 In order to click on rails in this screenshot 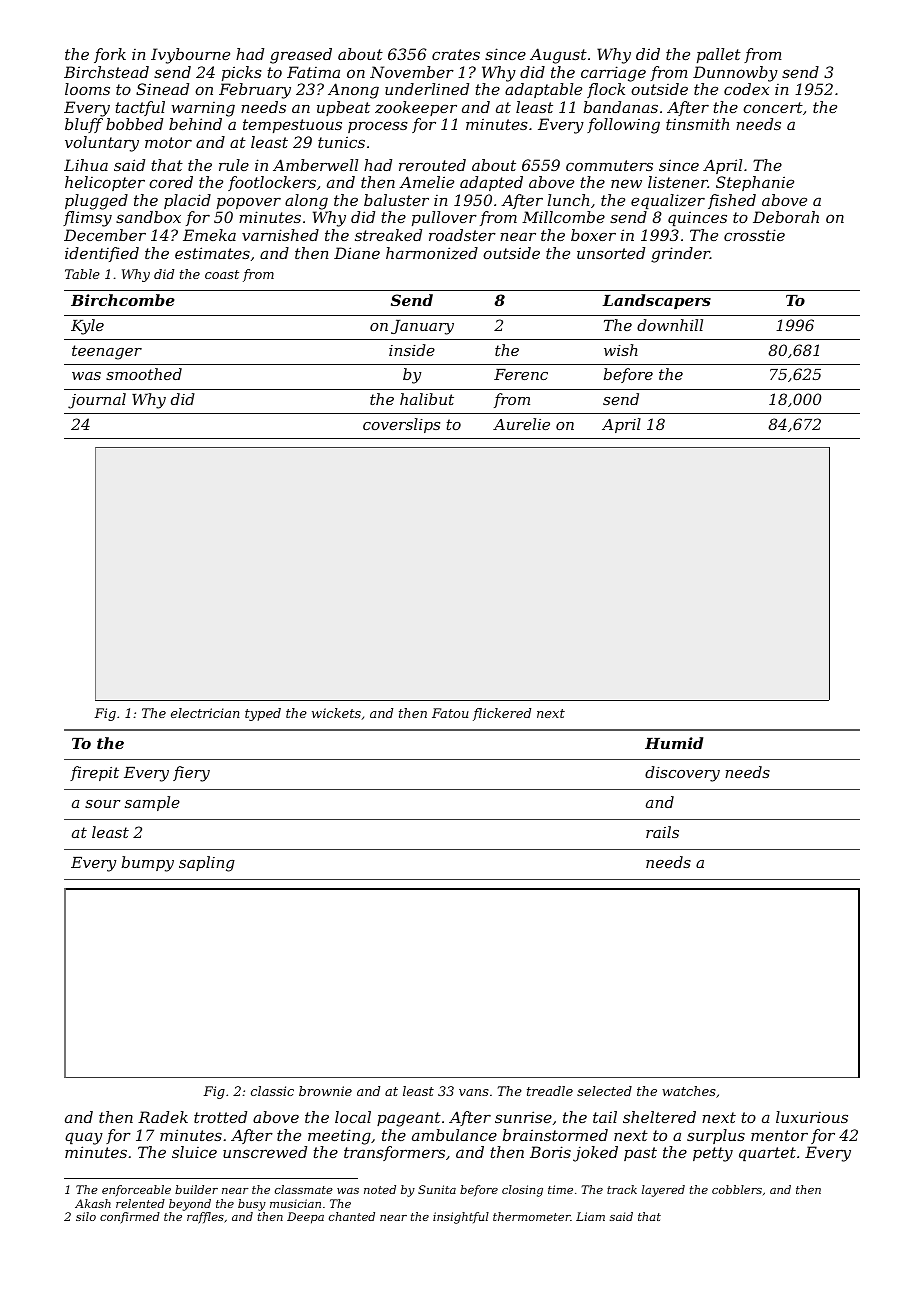, I will do `click(662, 832)`.
